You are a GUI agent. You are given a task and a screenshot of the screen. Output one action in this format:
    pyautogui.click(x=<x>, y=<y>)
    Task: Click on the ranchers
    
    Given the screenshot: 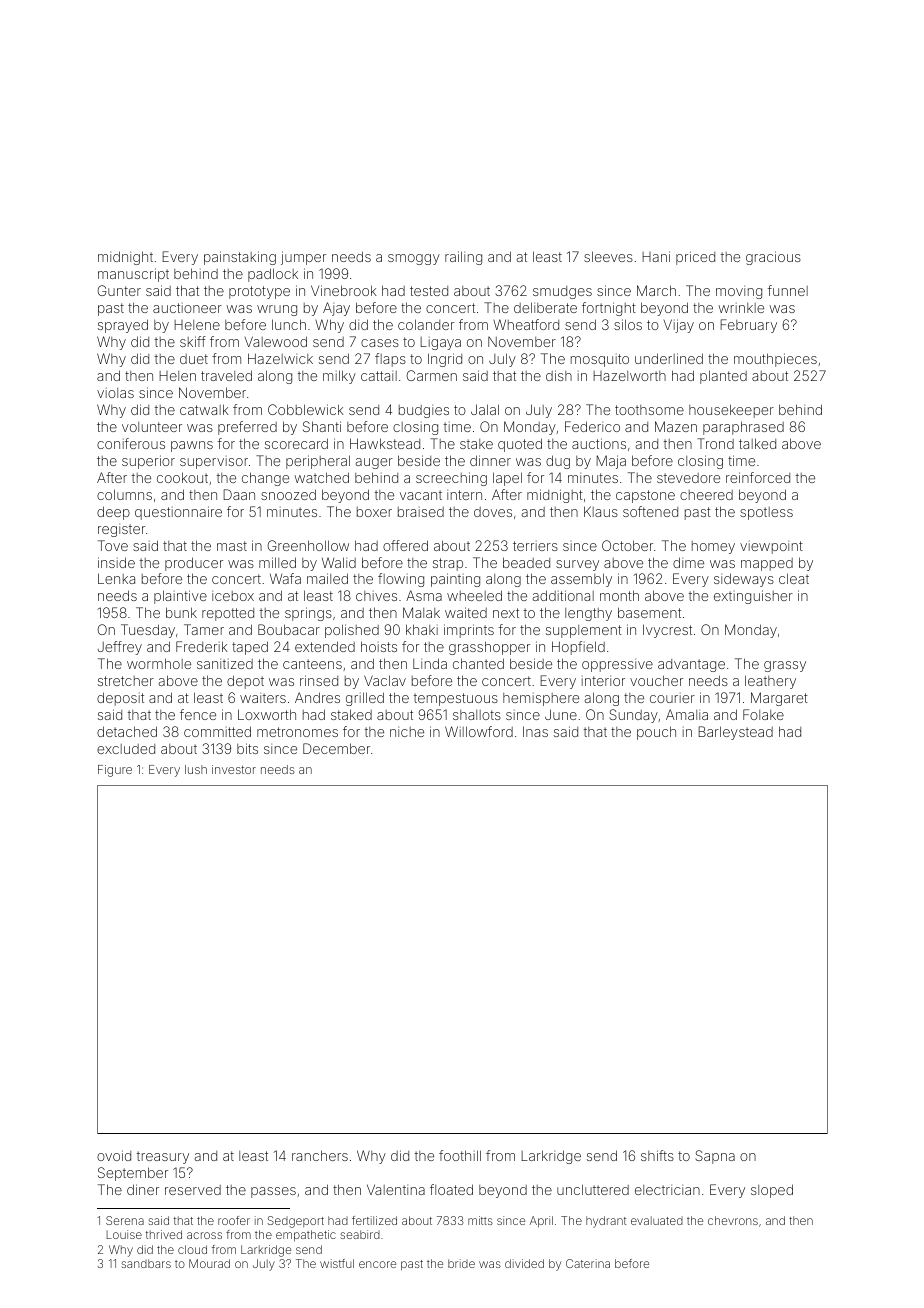 What is the action you would take?
    pyautogui.click(x=320, y=1155)
